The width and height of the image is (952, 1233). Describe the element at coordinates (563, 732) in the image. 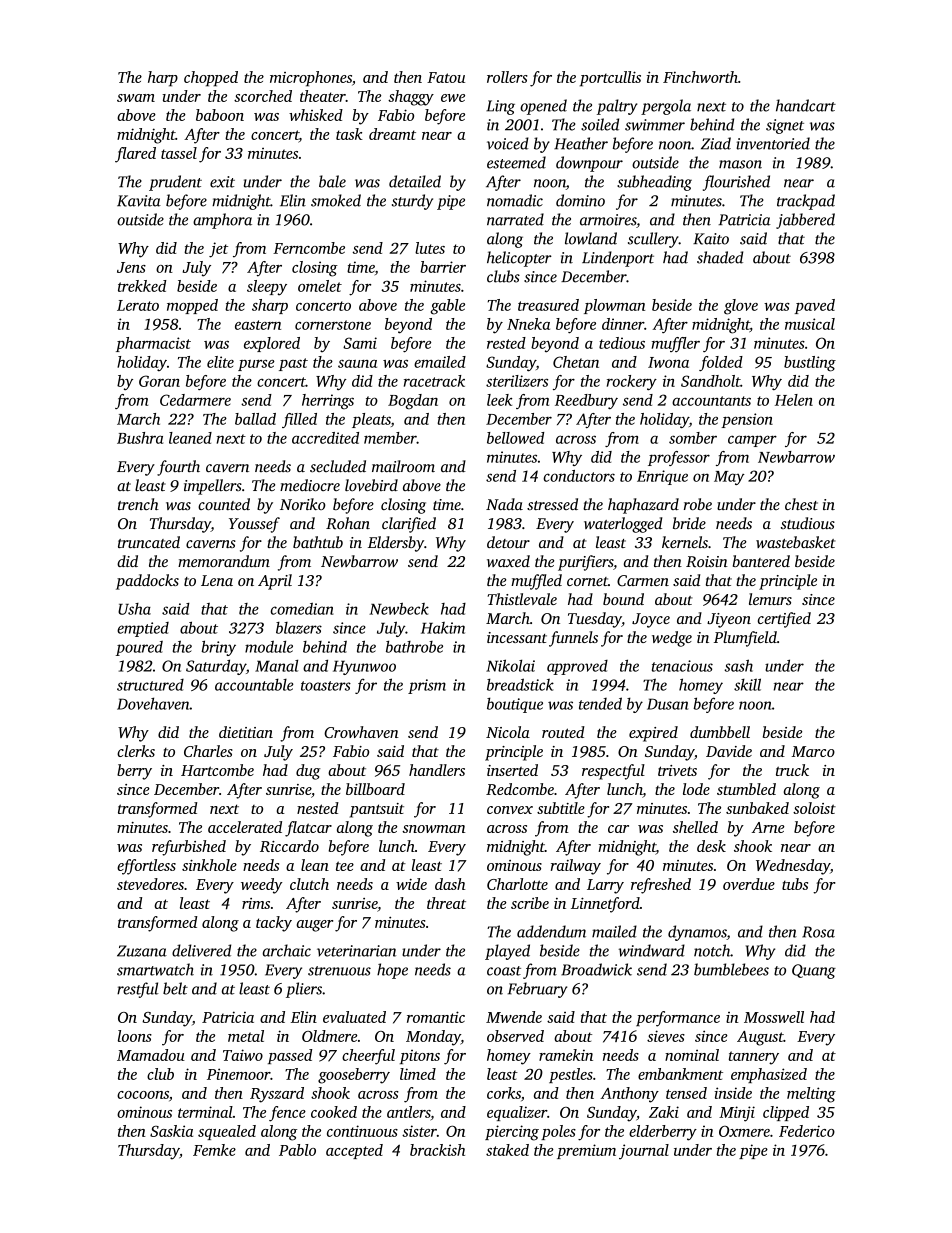

I see `routed` at that location.
